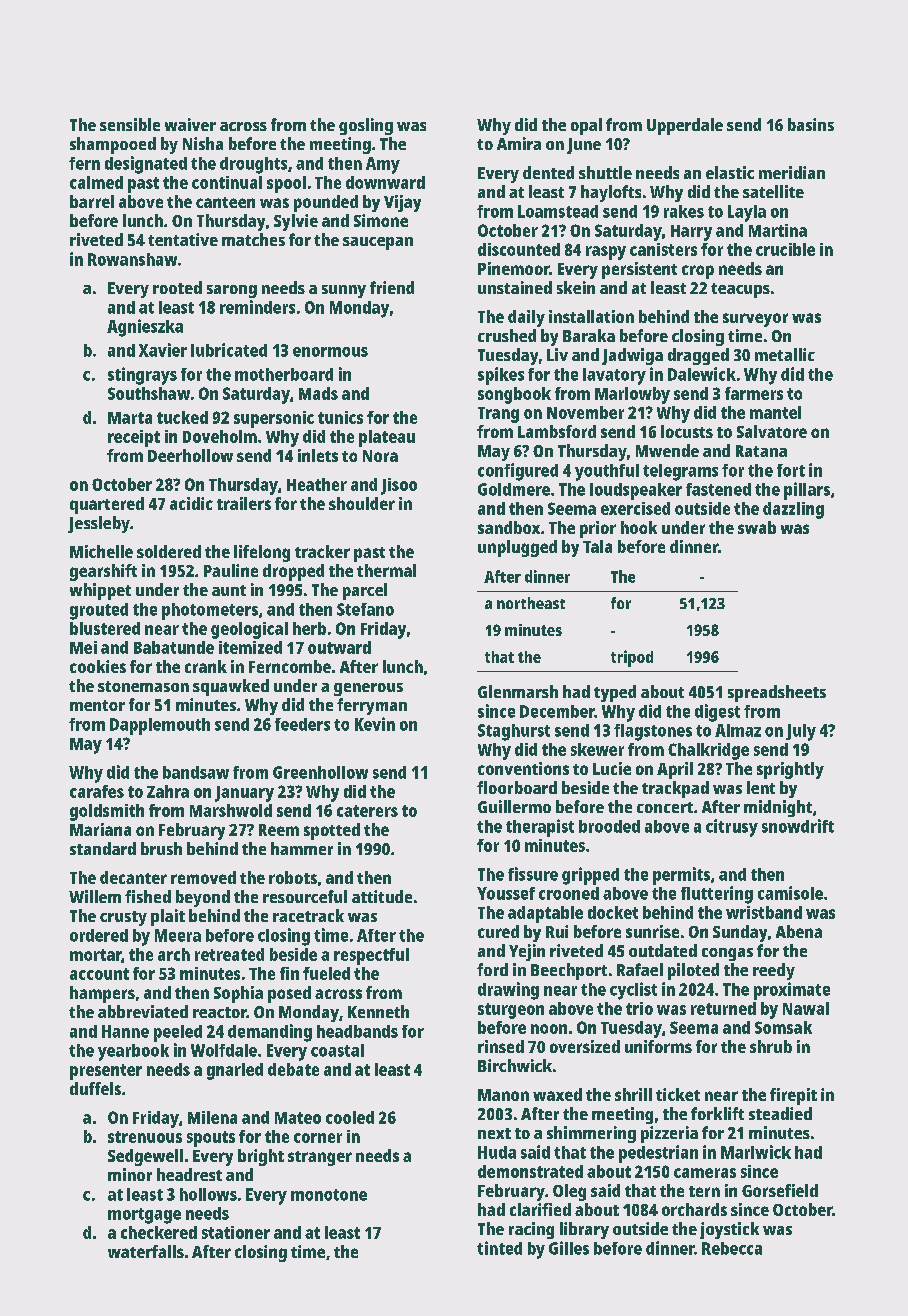 The image size is (908, 1316). What do you see at coordinates (519, 143) in the screenshot?
I see `Amira` at bounding box center [519, 143].
